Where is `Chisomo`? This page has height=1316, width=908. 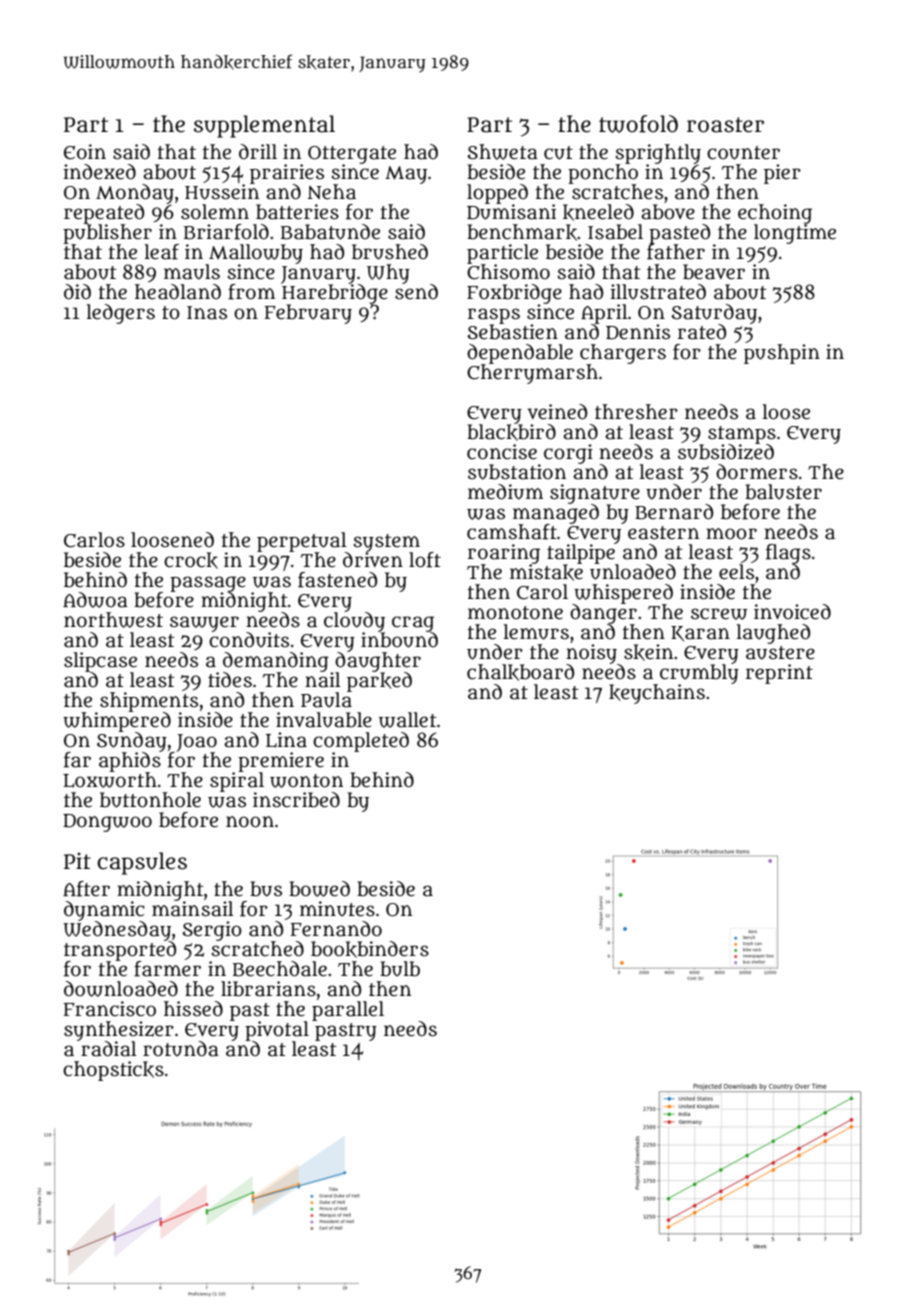 Chisomo is located at coordinates (508, 272).
